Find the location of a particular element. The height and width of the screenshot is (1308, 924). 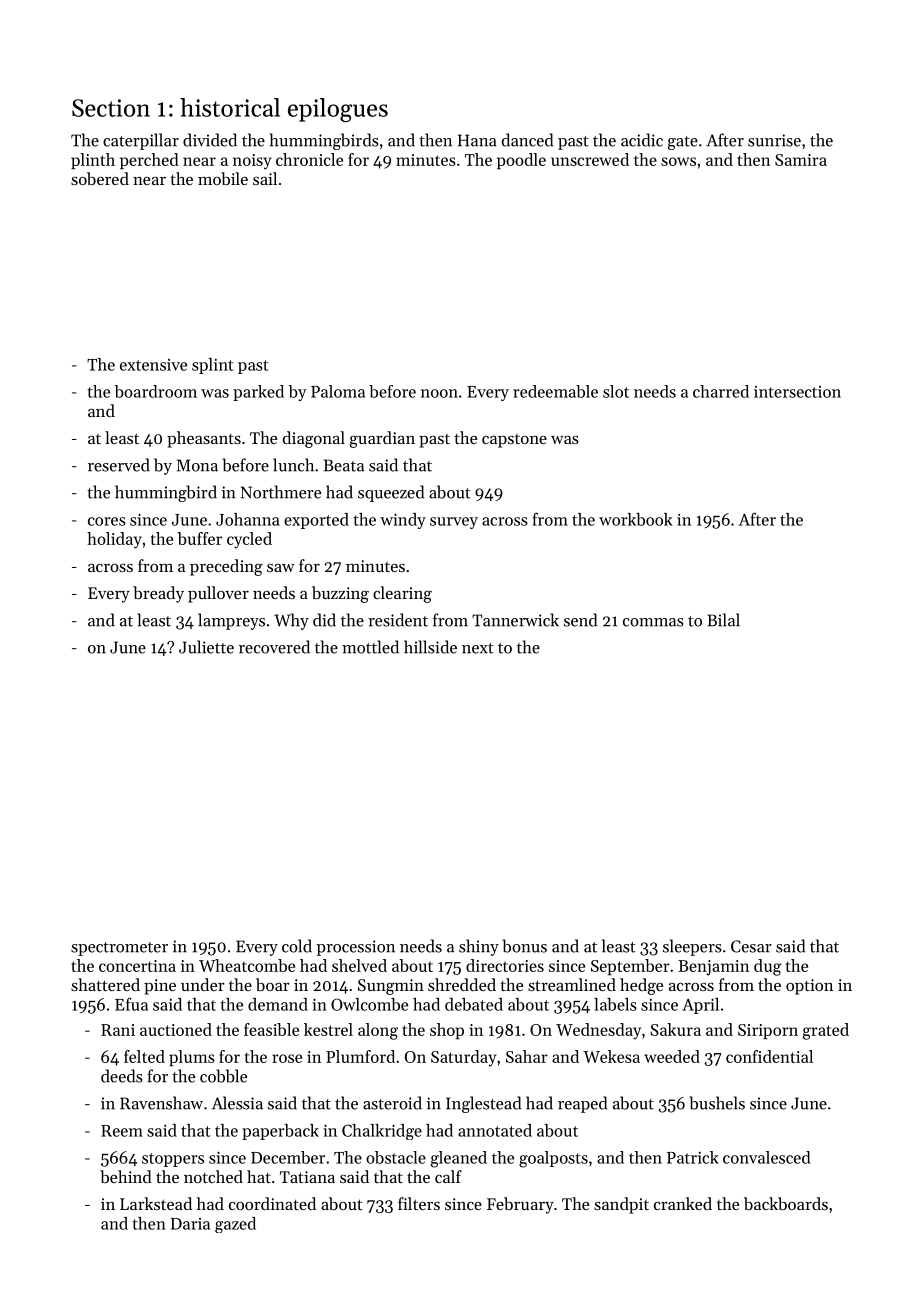

cold is located at coordinates (297, 946).
